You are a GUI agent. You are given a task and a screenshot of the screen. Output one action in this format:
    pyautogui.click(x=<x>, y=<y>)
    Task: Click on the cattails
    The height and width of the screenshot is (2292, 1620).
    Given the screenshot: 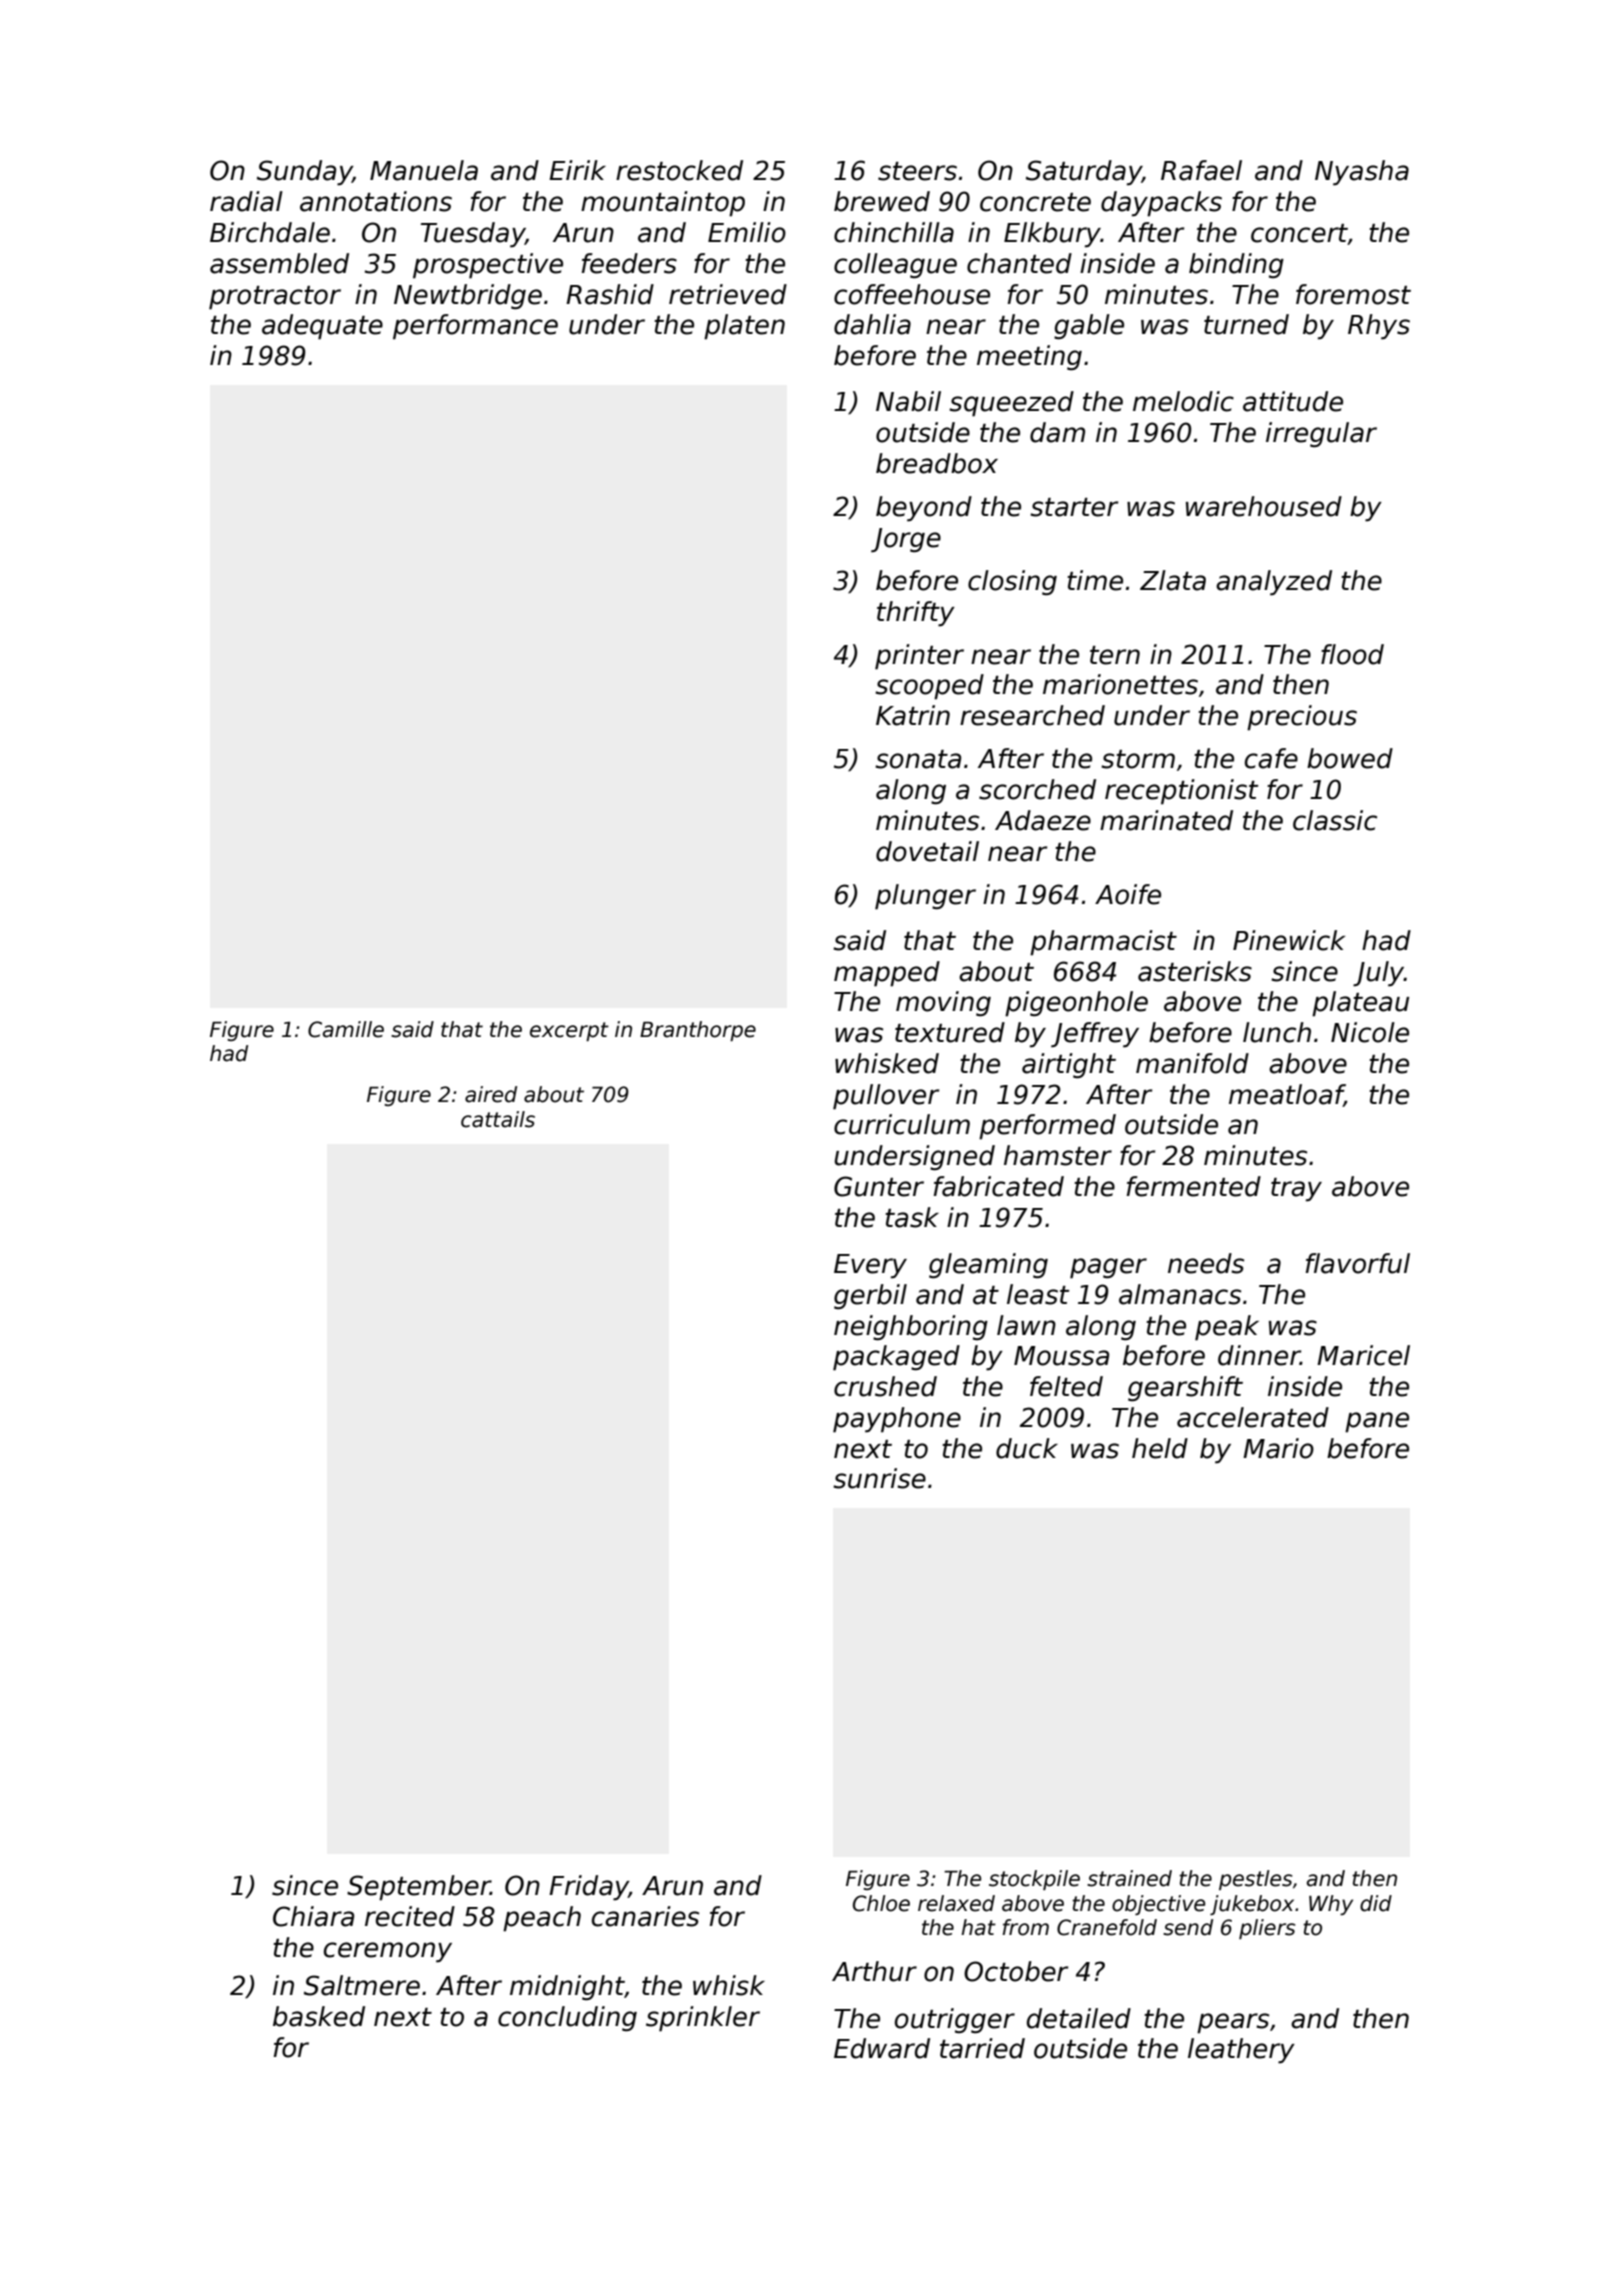 What is the action you would take?
    pyautogui.click(x=498, y=1119)
